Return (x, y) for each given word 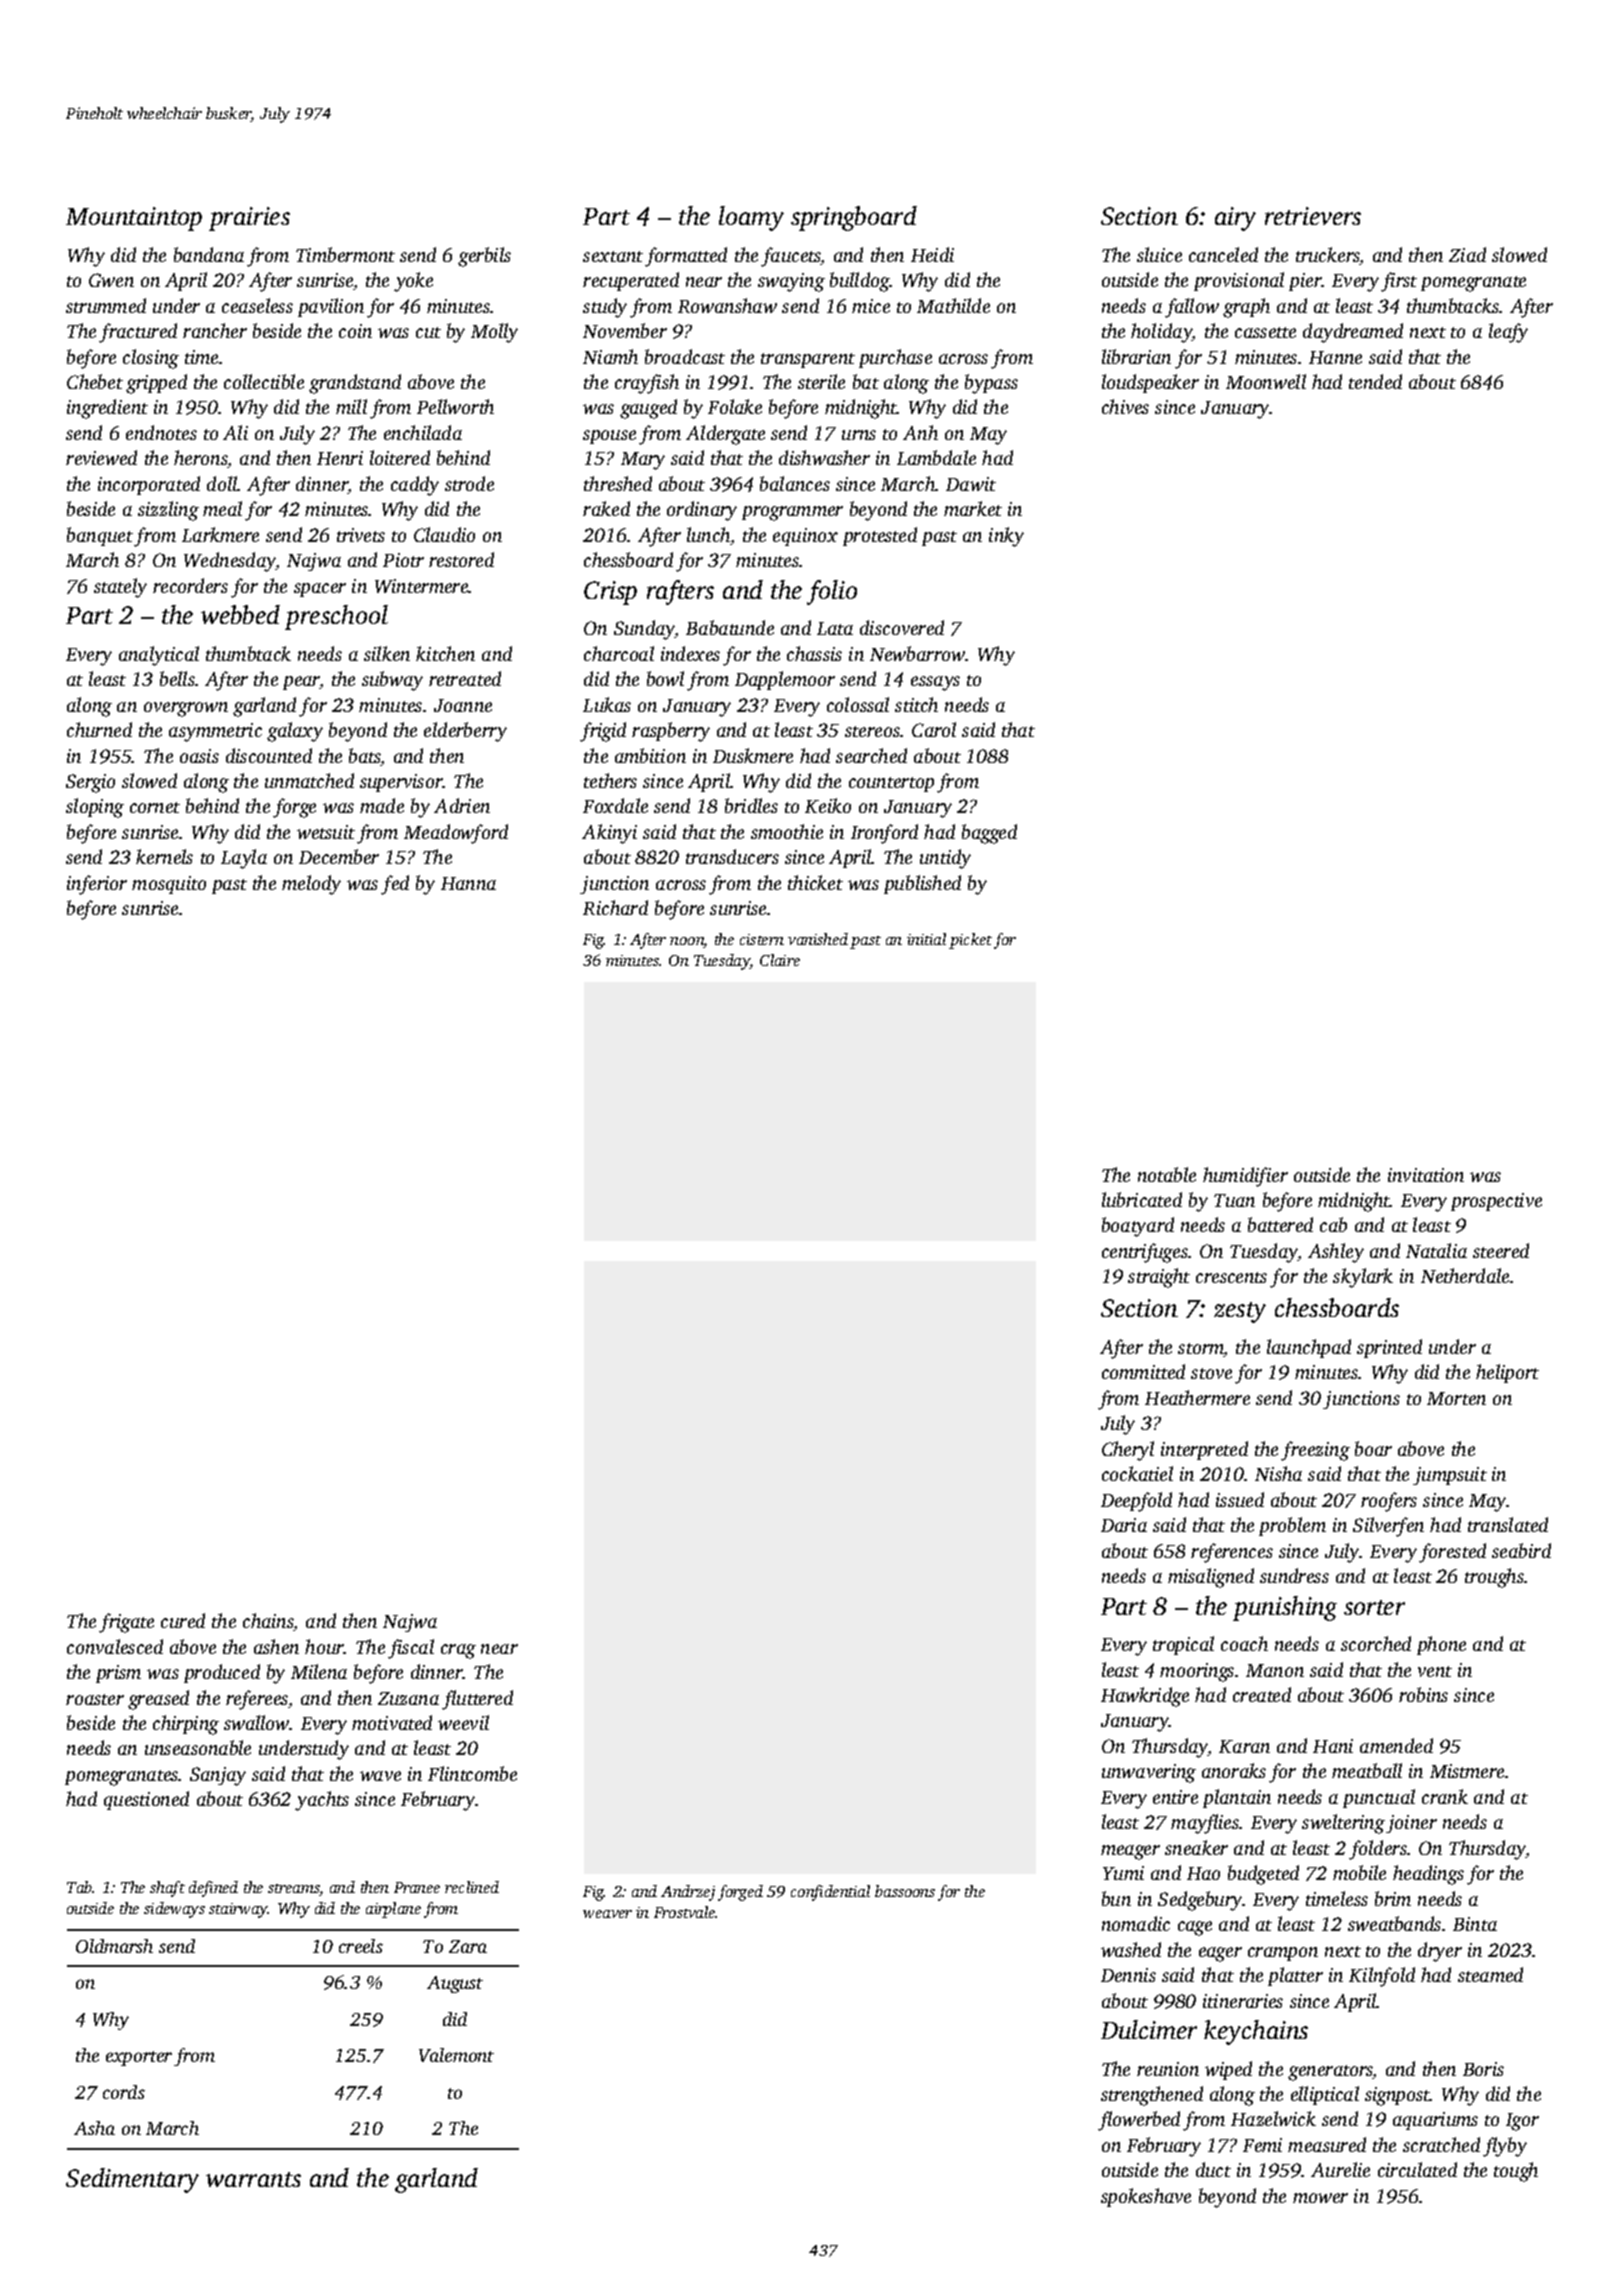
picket (970, 941)
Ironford (884, 834)
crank (1445, 1796)
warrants (253, 2179)
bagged (989, 834)
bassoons (905, 1891)
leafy (1508, 333)
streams (293, 1888)
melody (311, 885)
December (339, 856)
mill (351, 406)
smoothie (787, 831)
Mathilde (953, 305)
